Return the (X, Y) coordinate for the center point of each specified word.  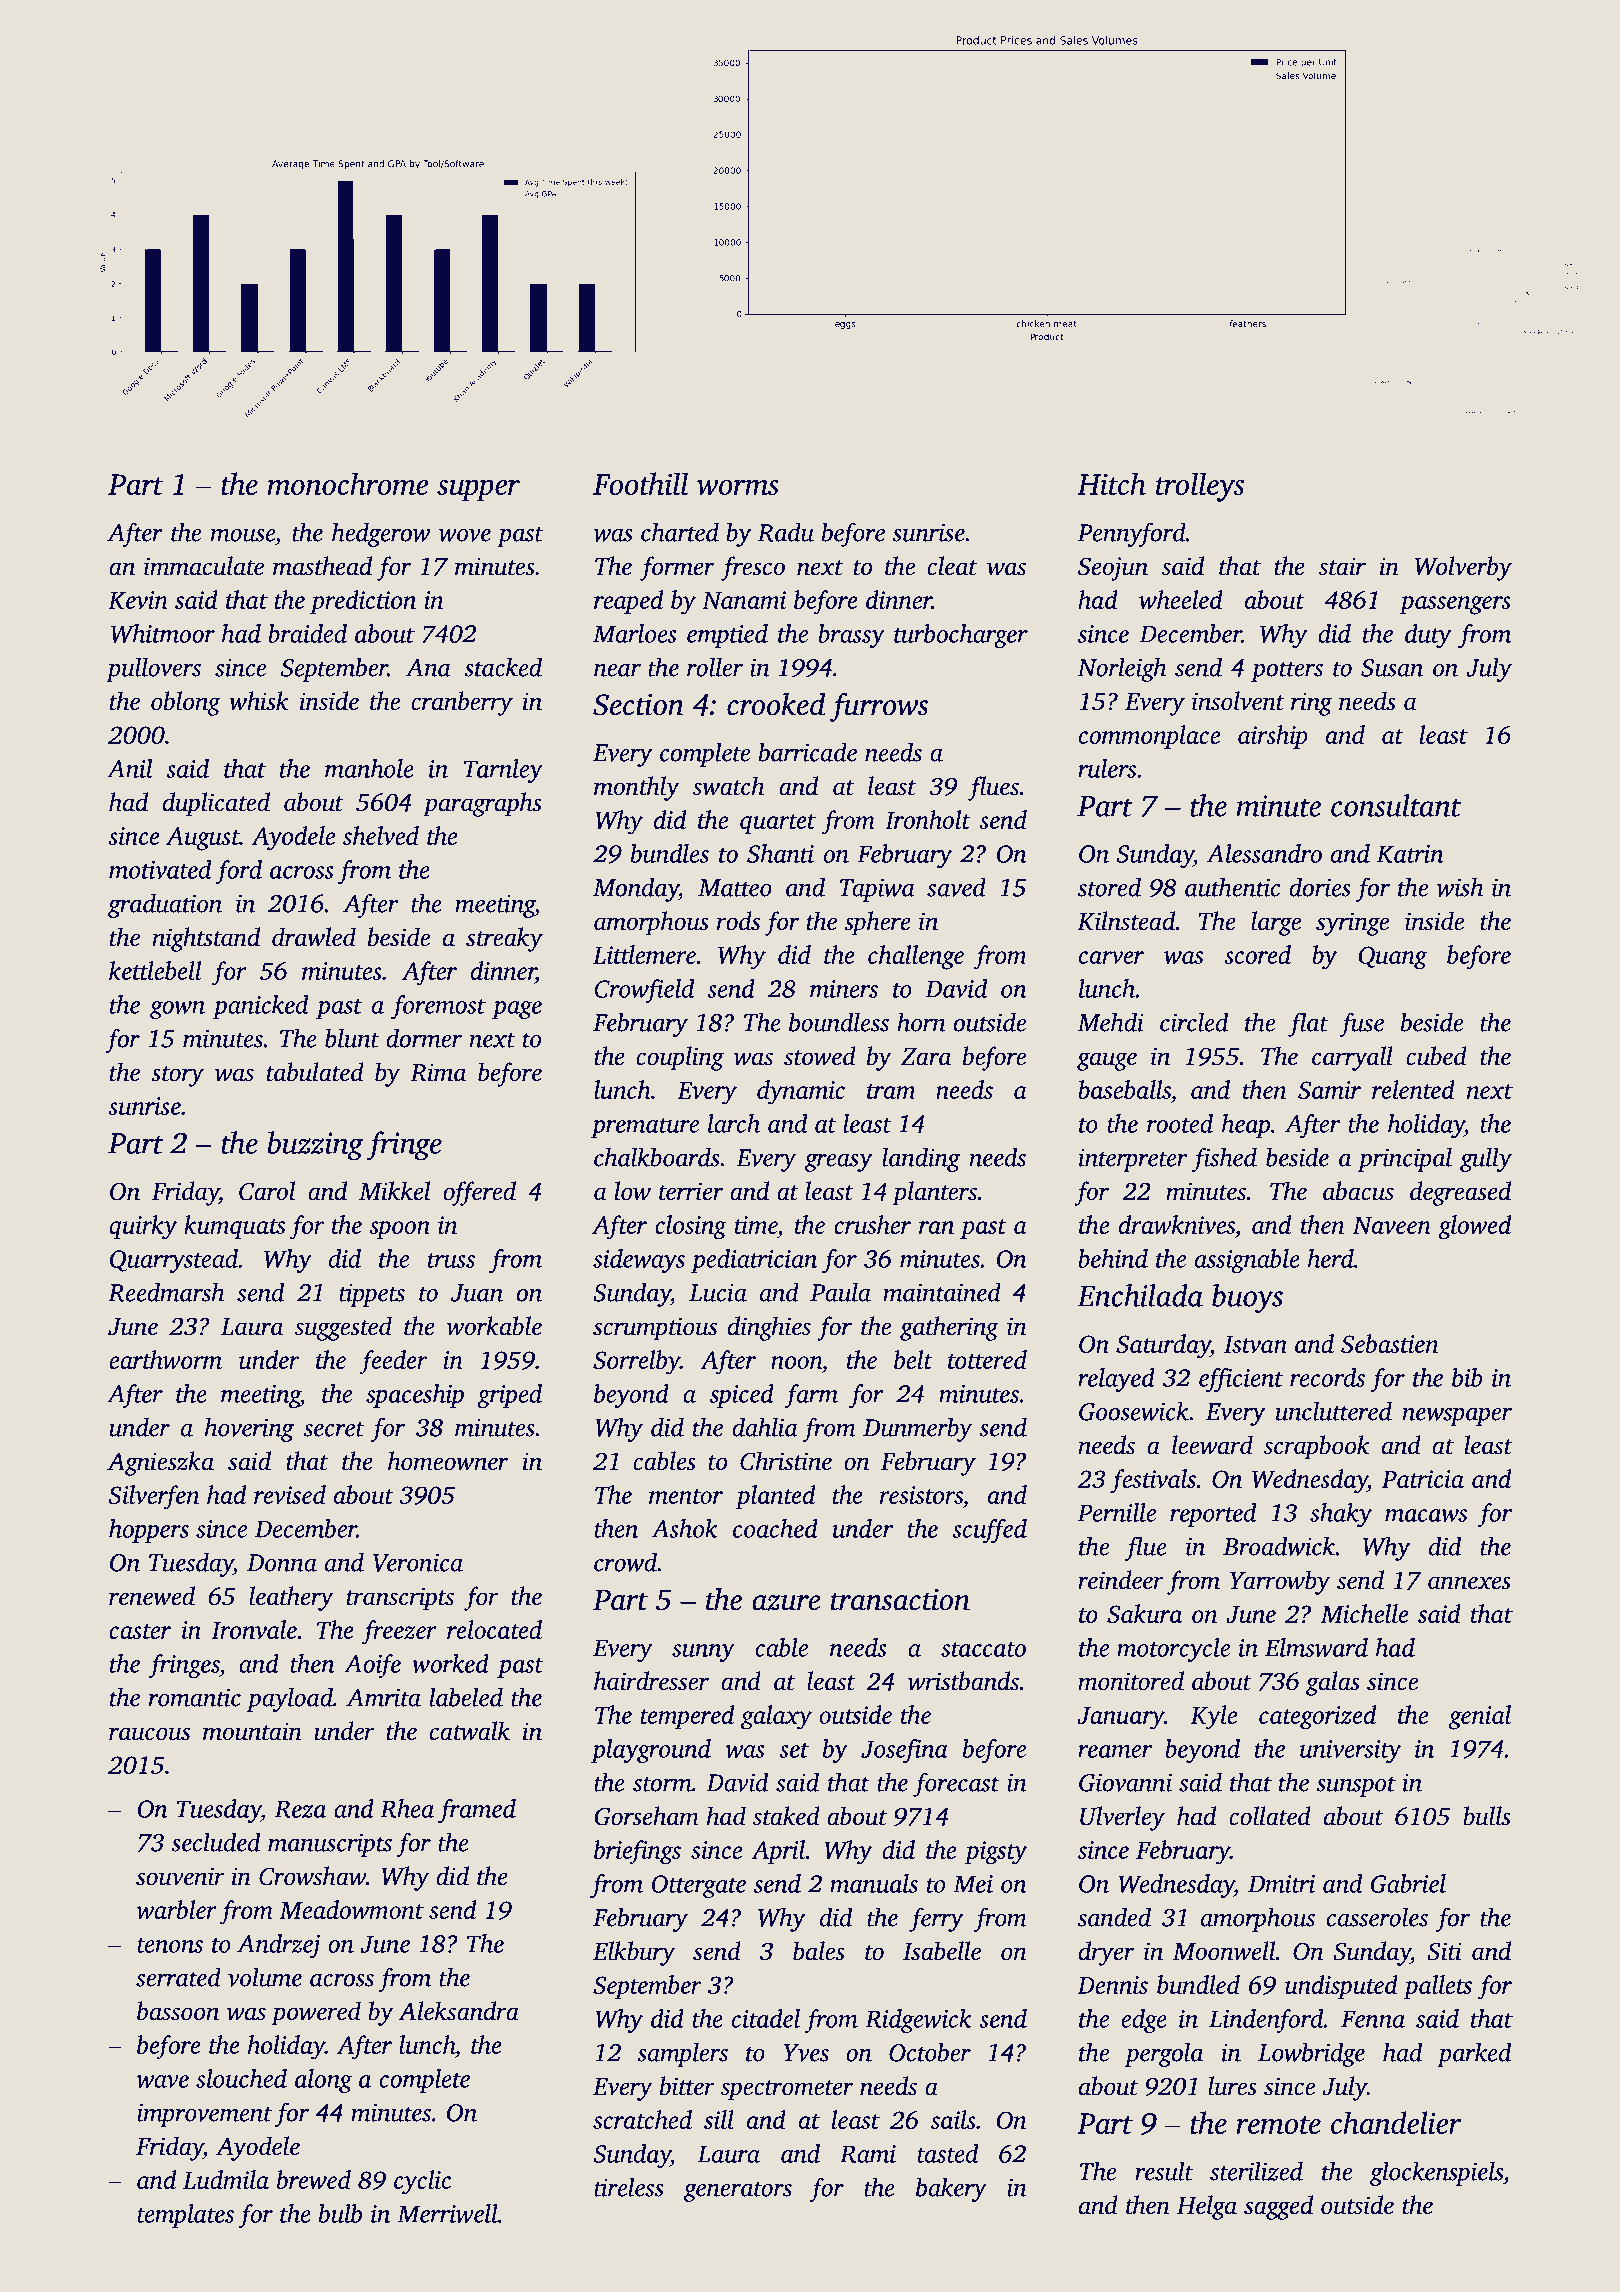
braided (307, 633)
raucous (149, 1734)
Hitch (1111, 483)
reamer (1115, 1751)
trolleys (1200, 487)
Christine (786, 1461)
